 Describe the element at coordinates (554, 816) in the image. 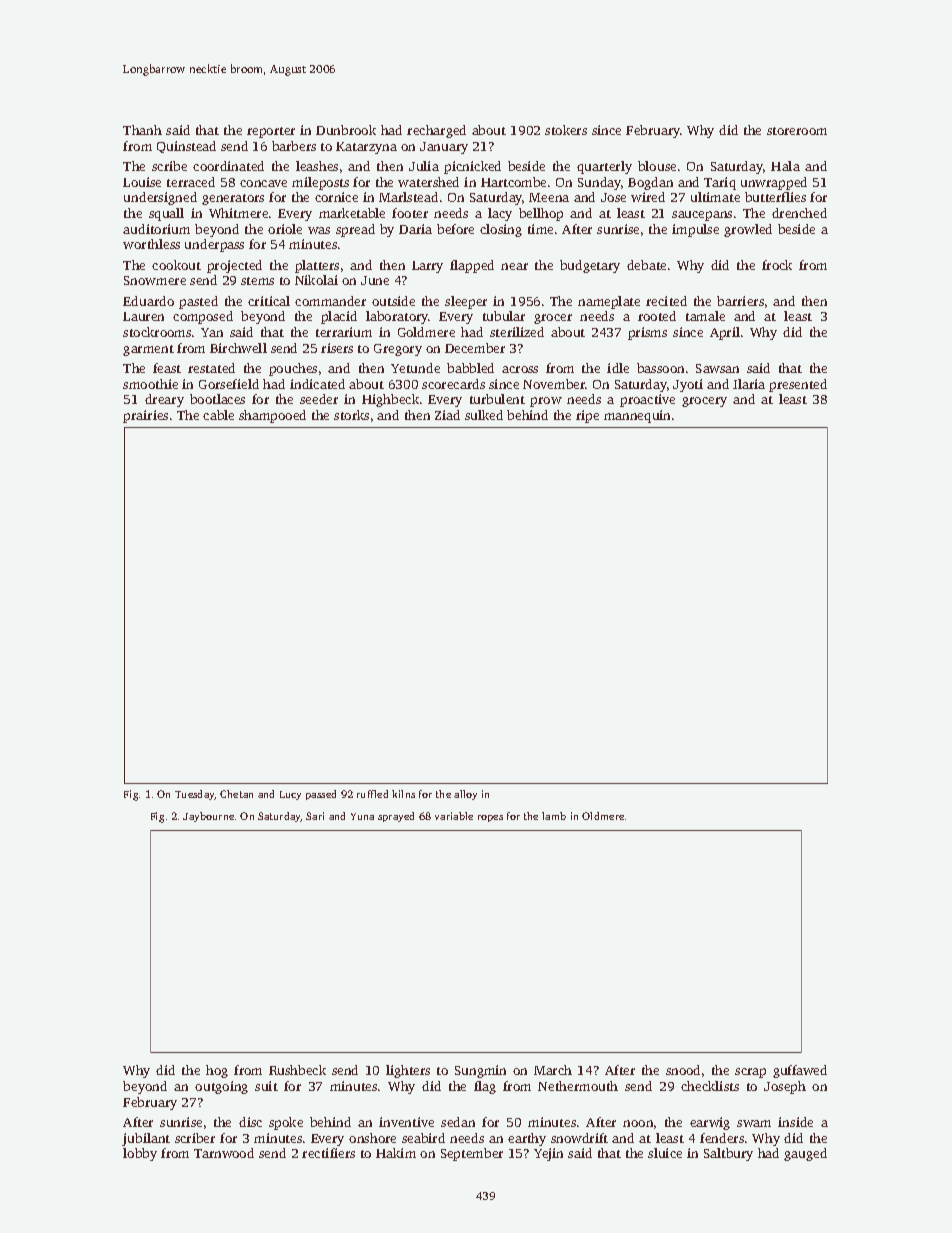

I see `lamb` at that location.
